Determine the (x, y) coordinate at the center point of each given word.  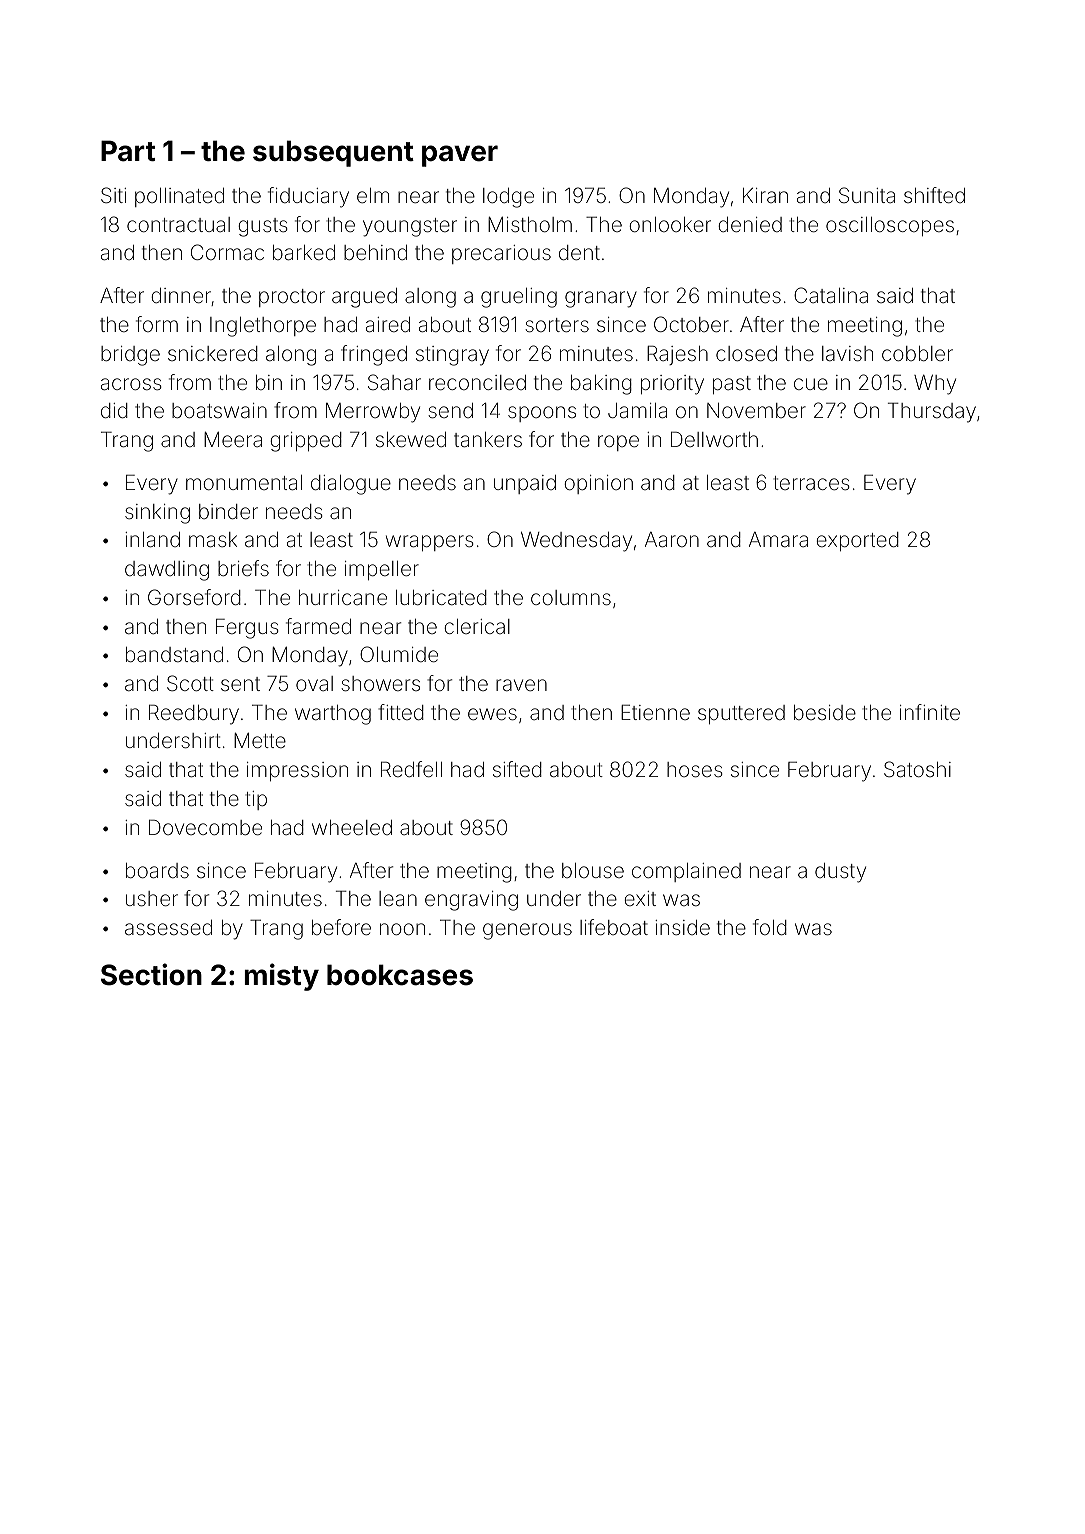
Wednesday (576, 542)
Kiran (765, 195)
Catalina (831, 295)
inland (152, 539)
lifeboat (614, 927)
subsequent (333, 153)
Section (151, 974)
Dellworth (714, 439)
